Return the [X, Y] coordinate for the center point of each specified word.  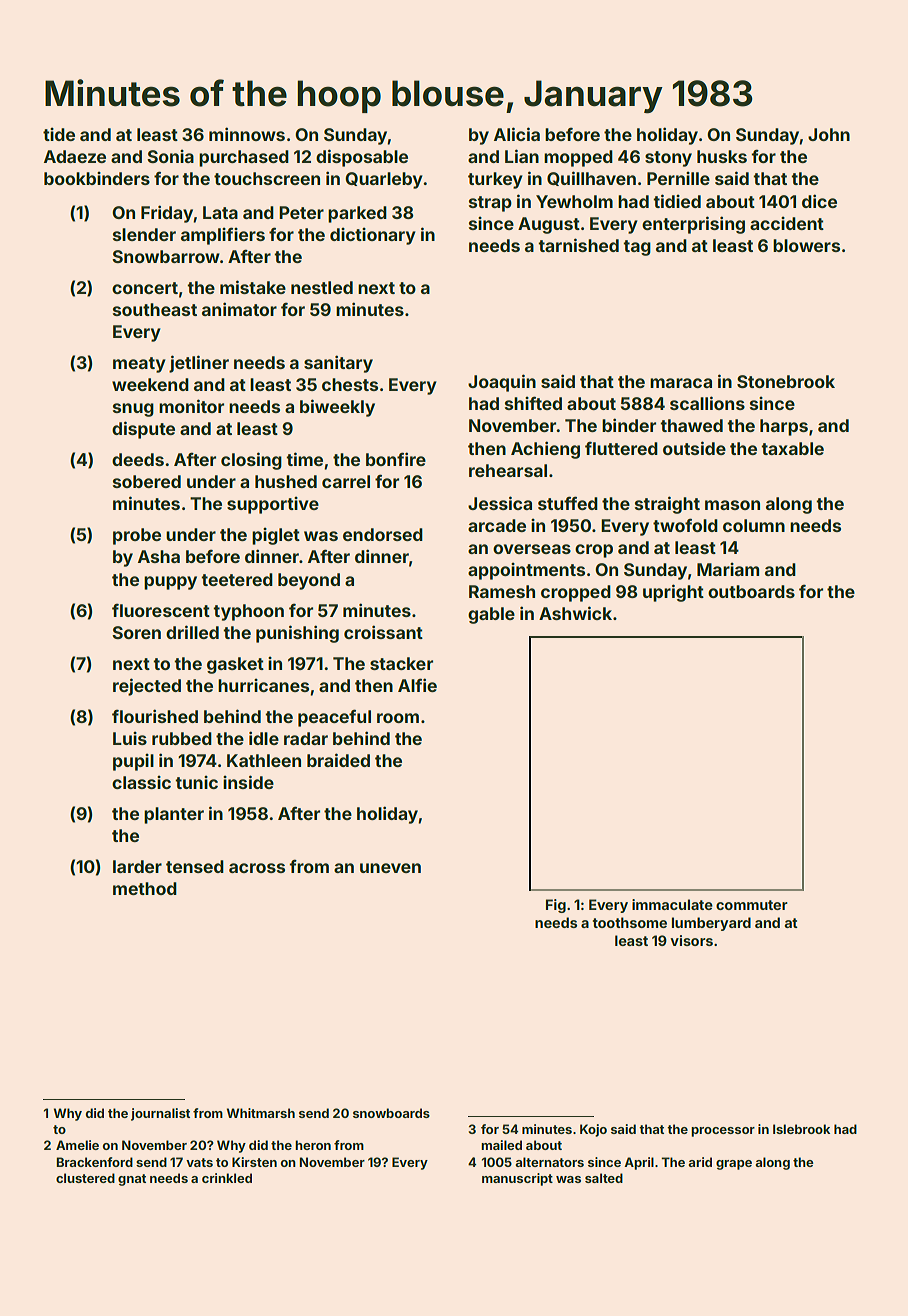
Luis [130, 738]
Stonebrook [786, 381]
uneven [390, 868]
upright [673, 593]
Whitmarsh [261, 1113]
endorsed [383, 534]
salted [604, 1178]
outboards [751, 591]
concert [145, 288]
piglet [276, 536]
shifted [533, 403]
